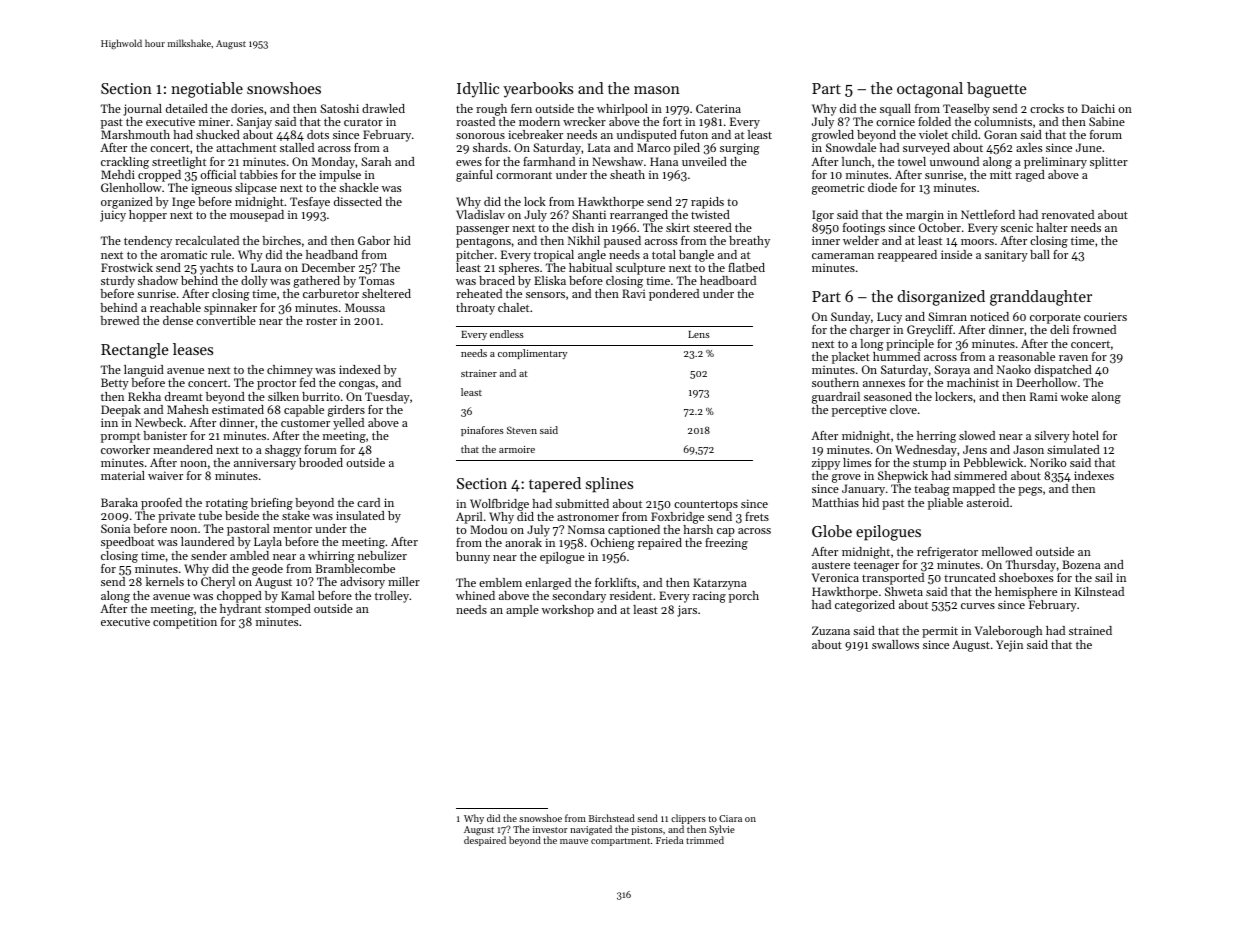  Describe the element at coordinates (118, 282) in the page. I see `sturdy` at that location.
